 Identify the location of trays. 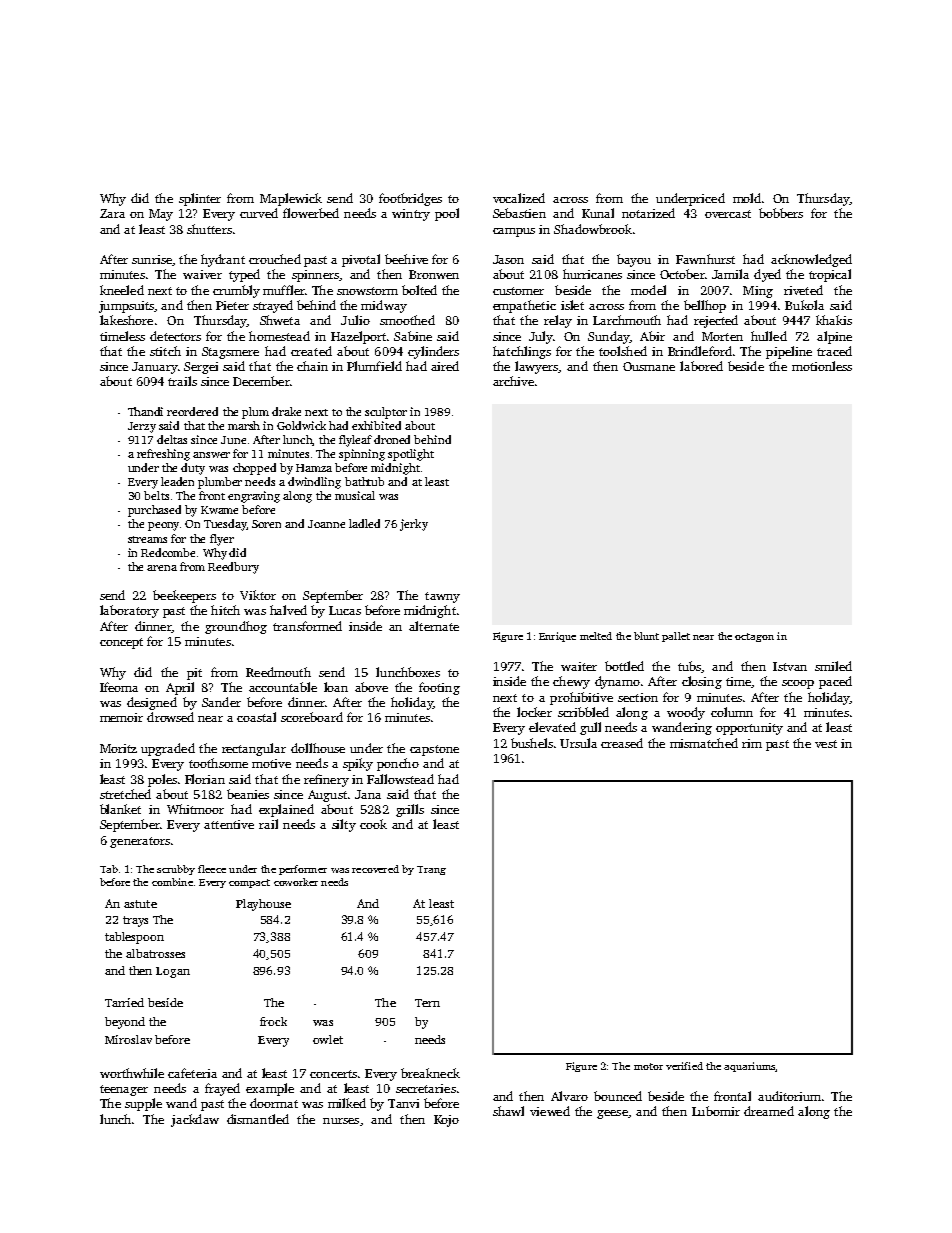
(135, 921).
